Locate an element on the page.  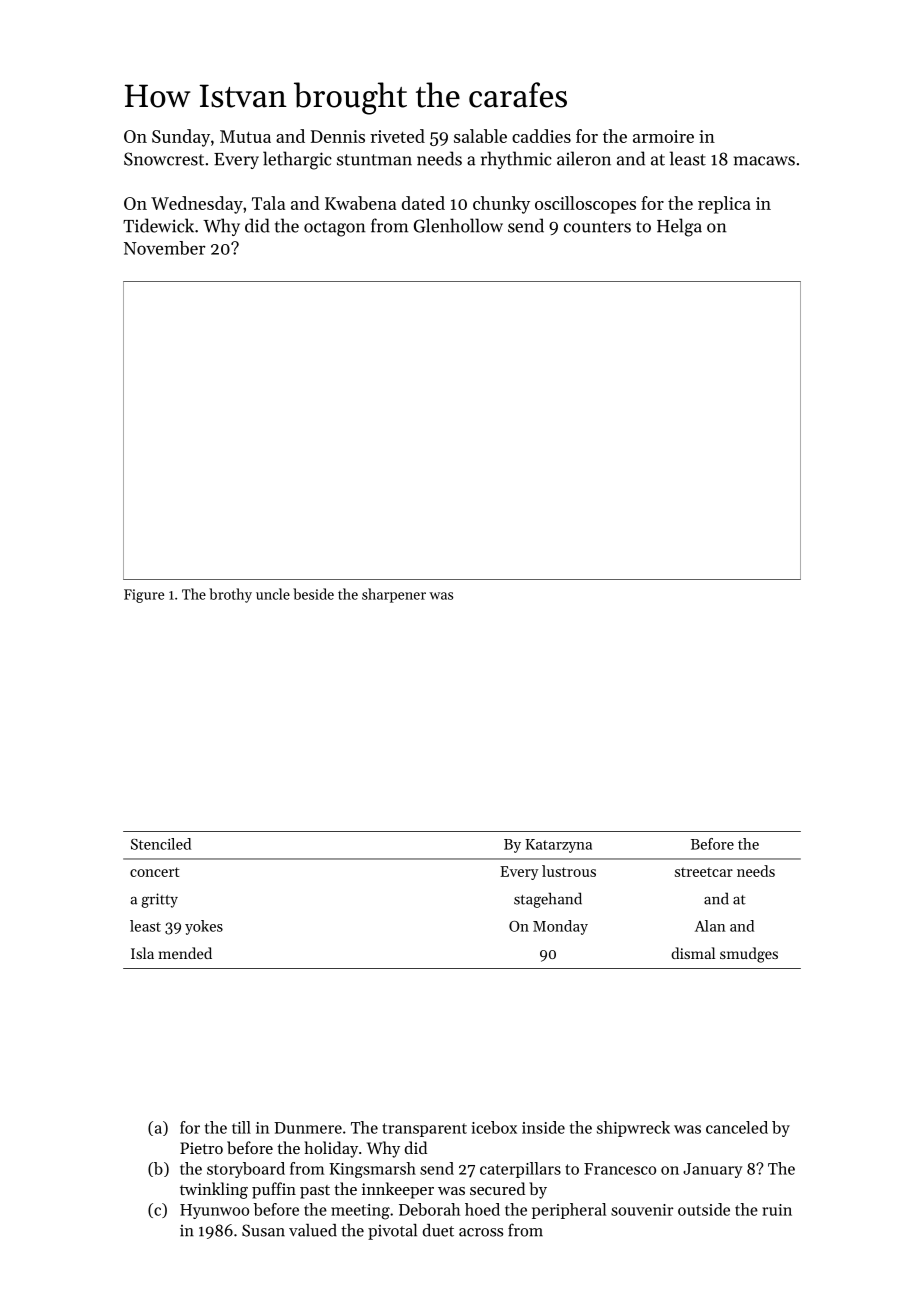
Snowcrest is located at coordinates (164, 159).
